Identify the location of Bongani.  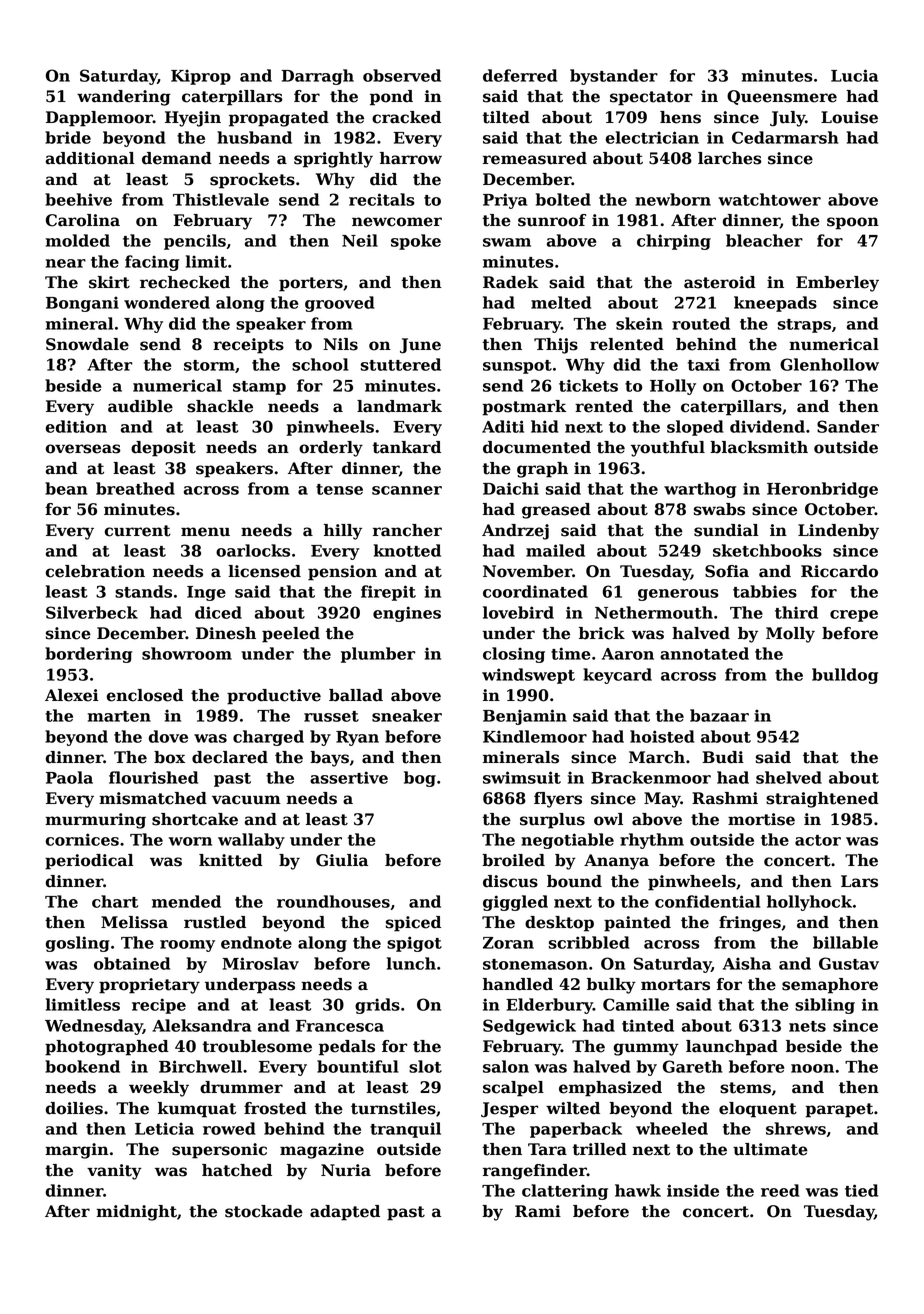
(82, 304).
